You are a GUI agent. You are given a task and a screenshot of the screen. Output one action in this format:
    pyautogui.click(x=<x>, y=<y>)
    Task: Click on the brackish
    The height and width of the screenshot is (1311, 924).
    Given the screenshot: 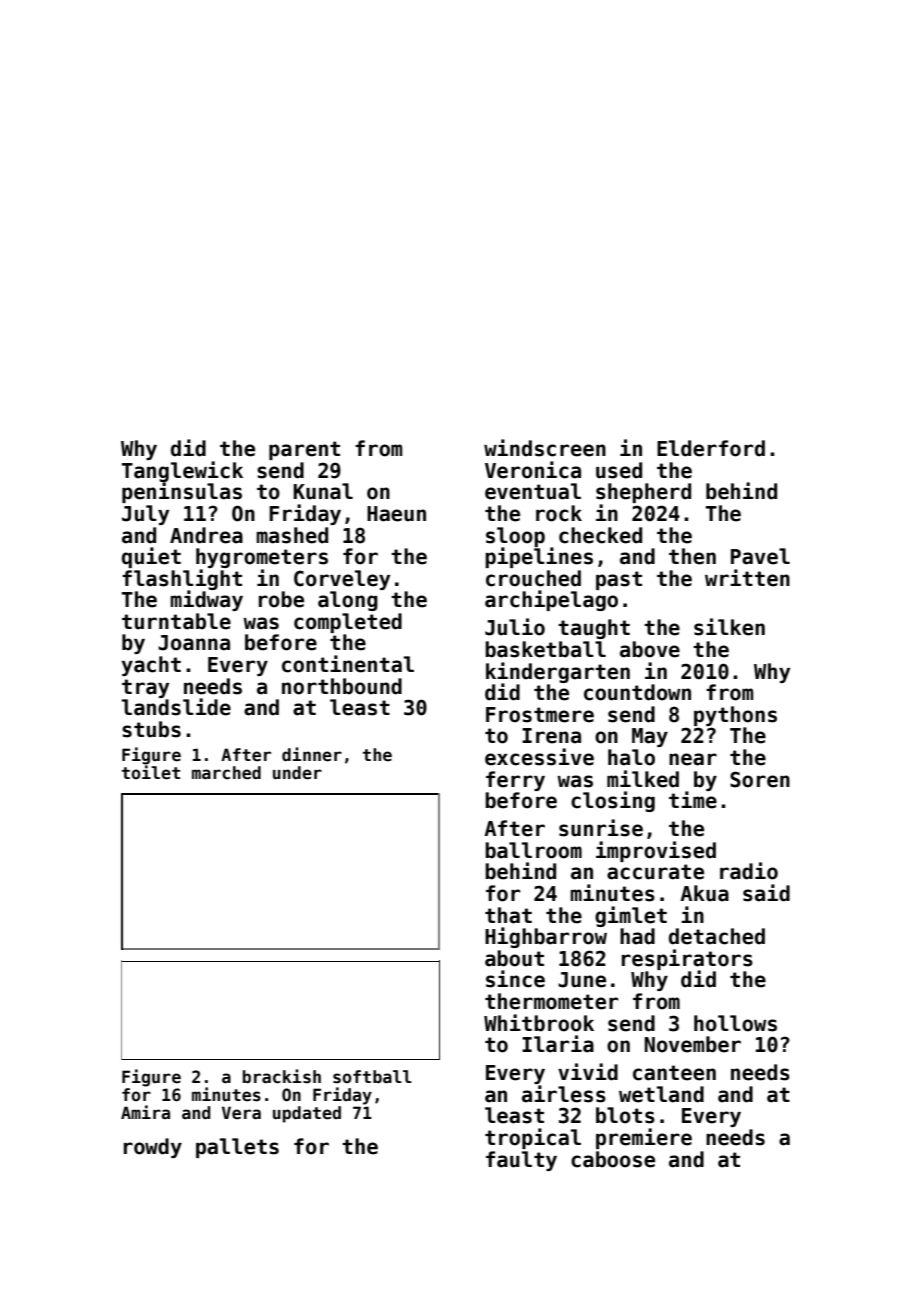 What is the action you would take?
    pyautogui.click(x=282, y=1076)
